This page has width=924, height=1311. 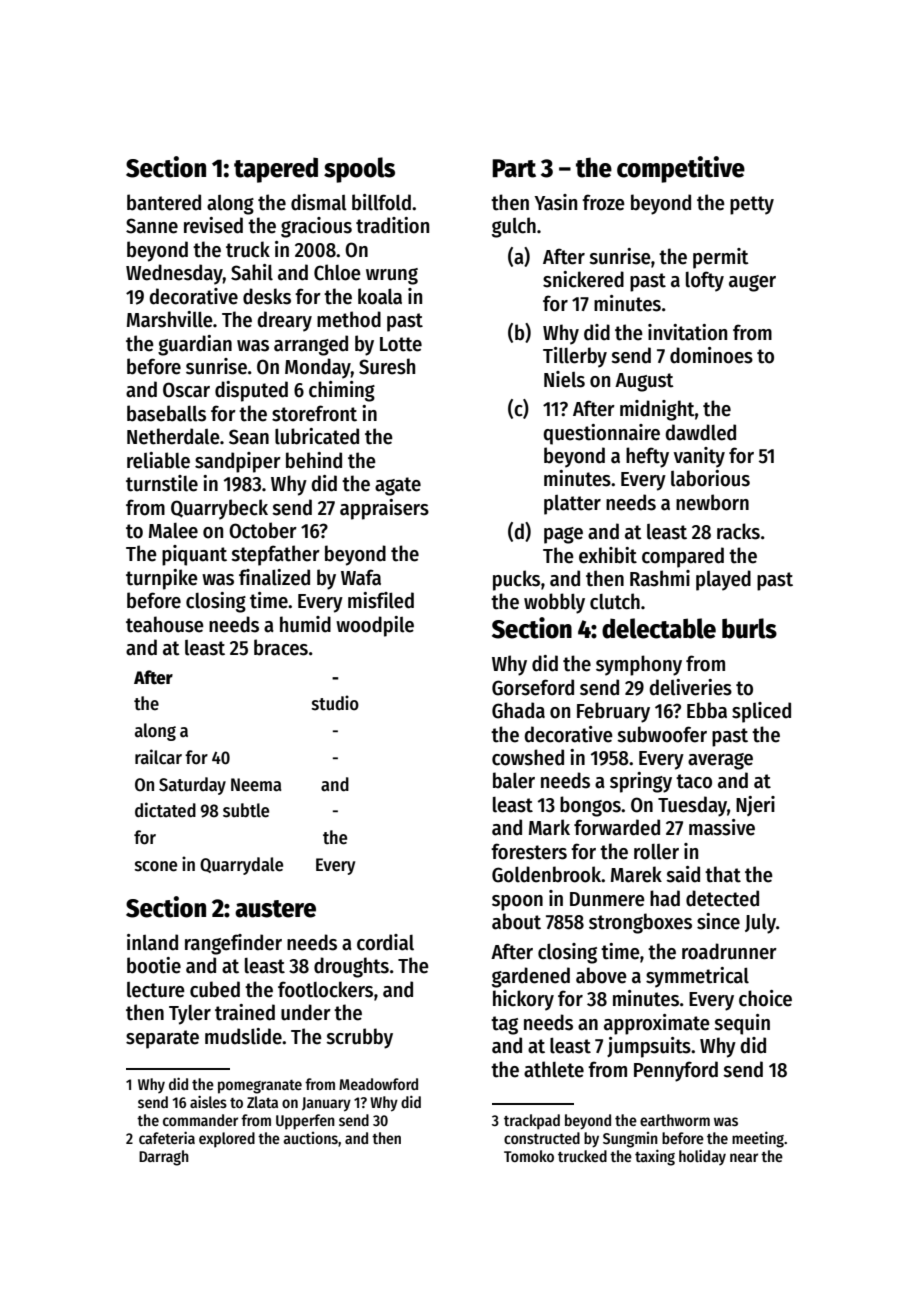 I want to click on Wednesday, so click(x=174, y=274).
